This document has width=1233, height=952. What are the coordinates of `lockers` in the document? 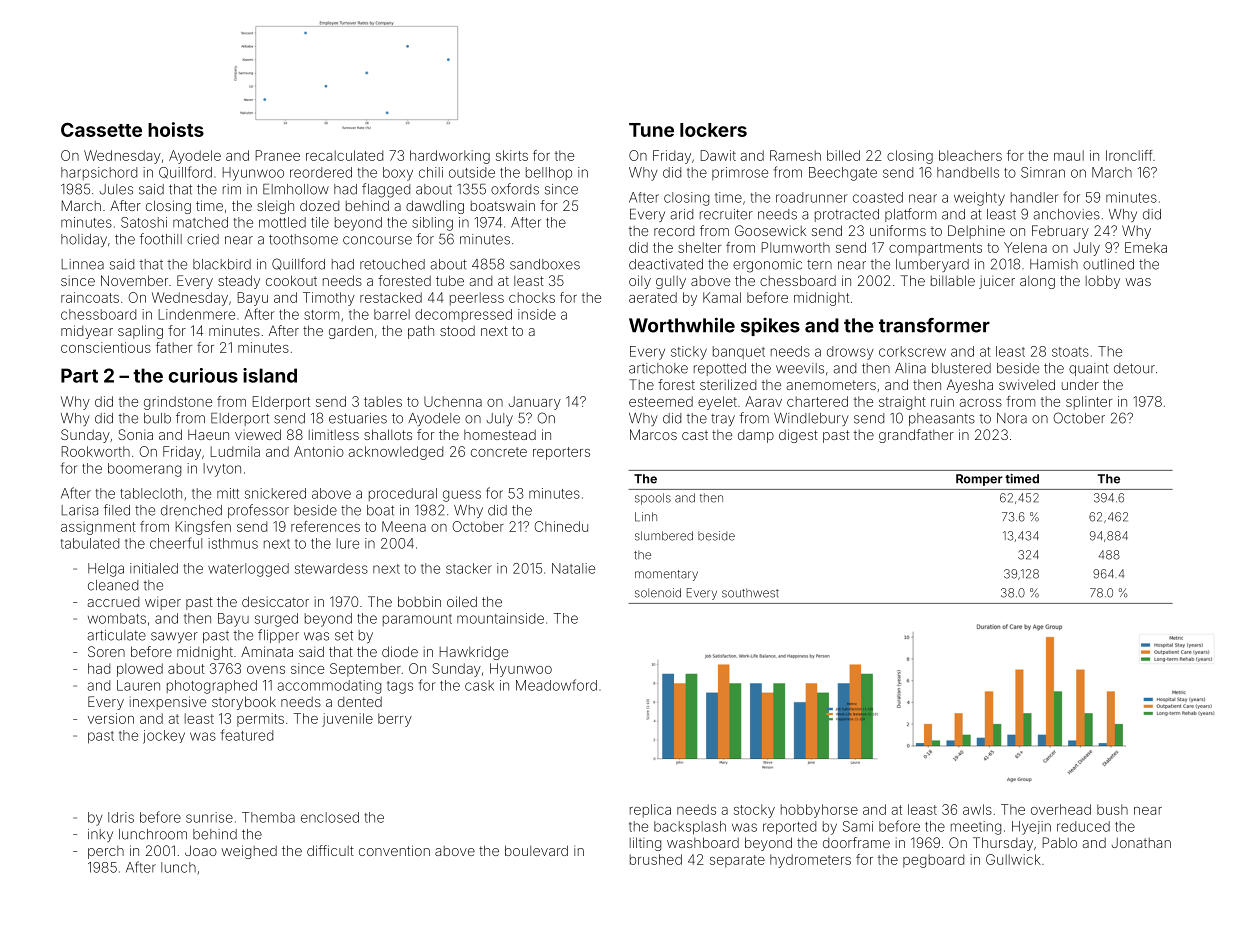 It's located at (713, 130).
